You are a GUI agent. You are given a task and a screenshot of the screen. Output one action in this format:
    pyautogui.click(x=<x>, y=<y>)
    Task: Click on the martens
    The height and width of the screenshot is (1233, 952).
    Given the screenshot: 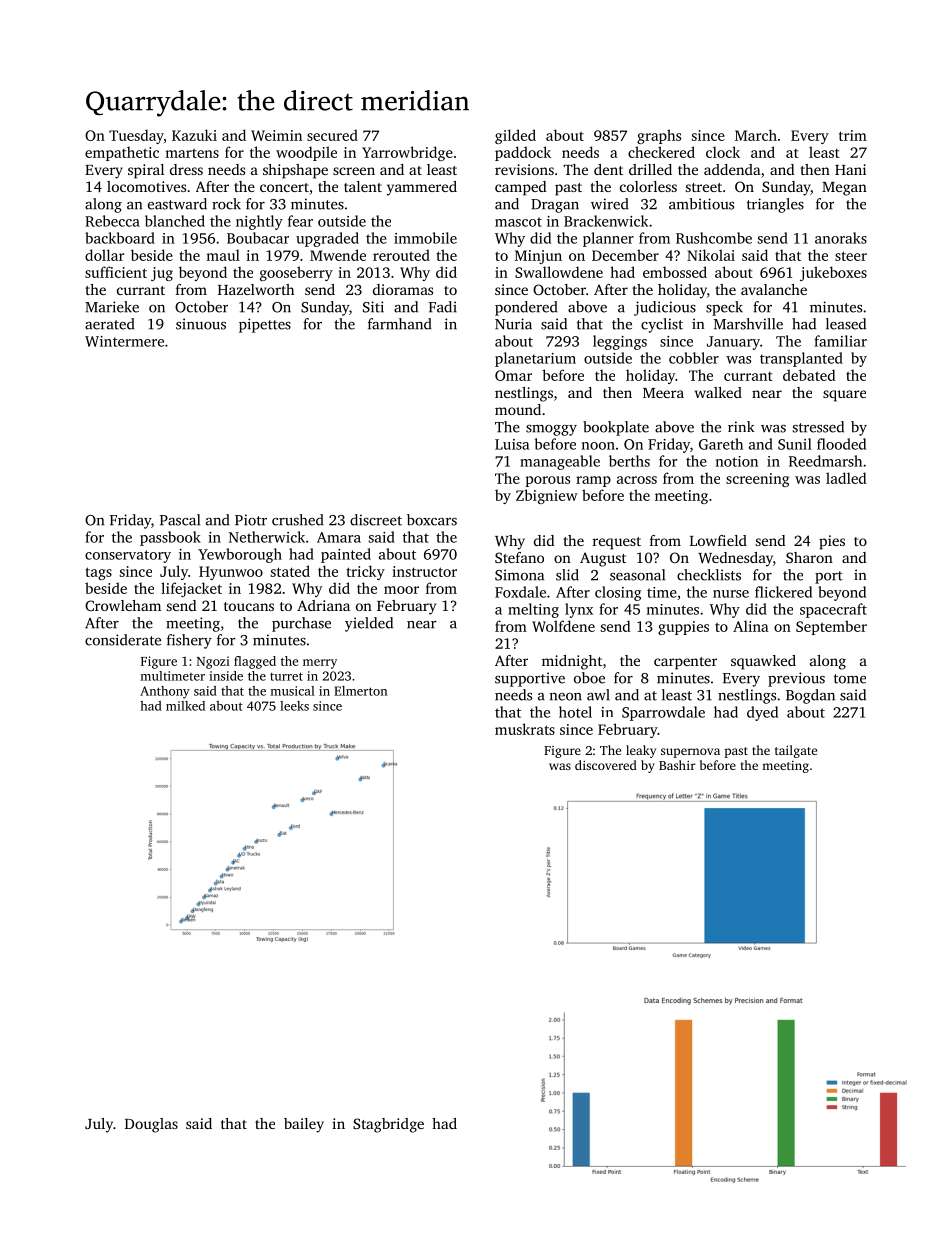 What is the action you would take?
    pyautogui.click(x=192, y=153)
